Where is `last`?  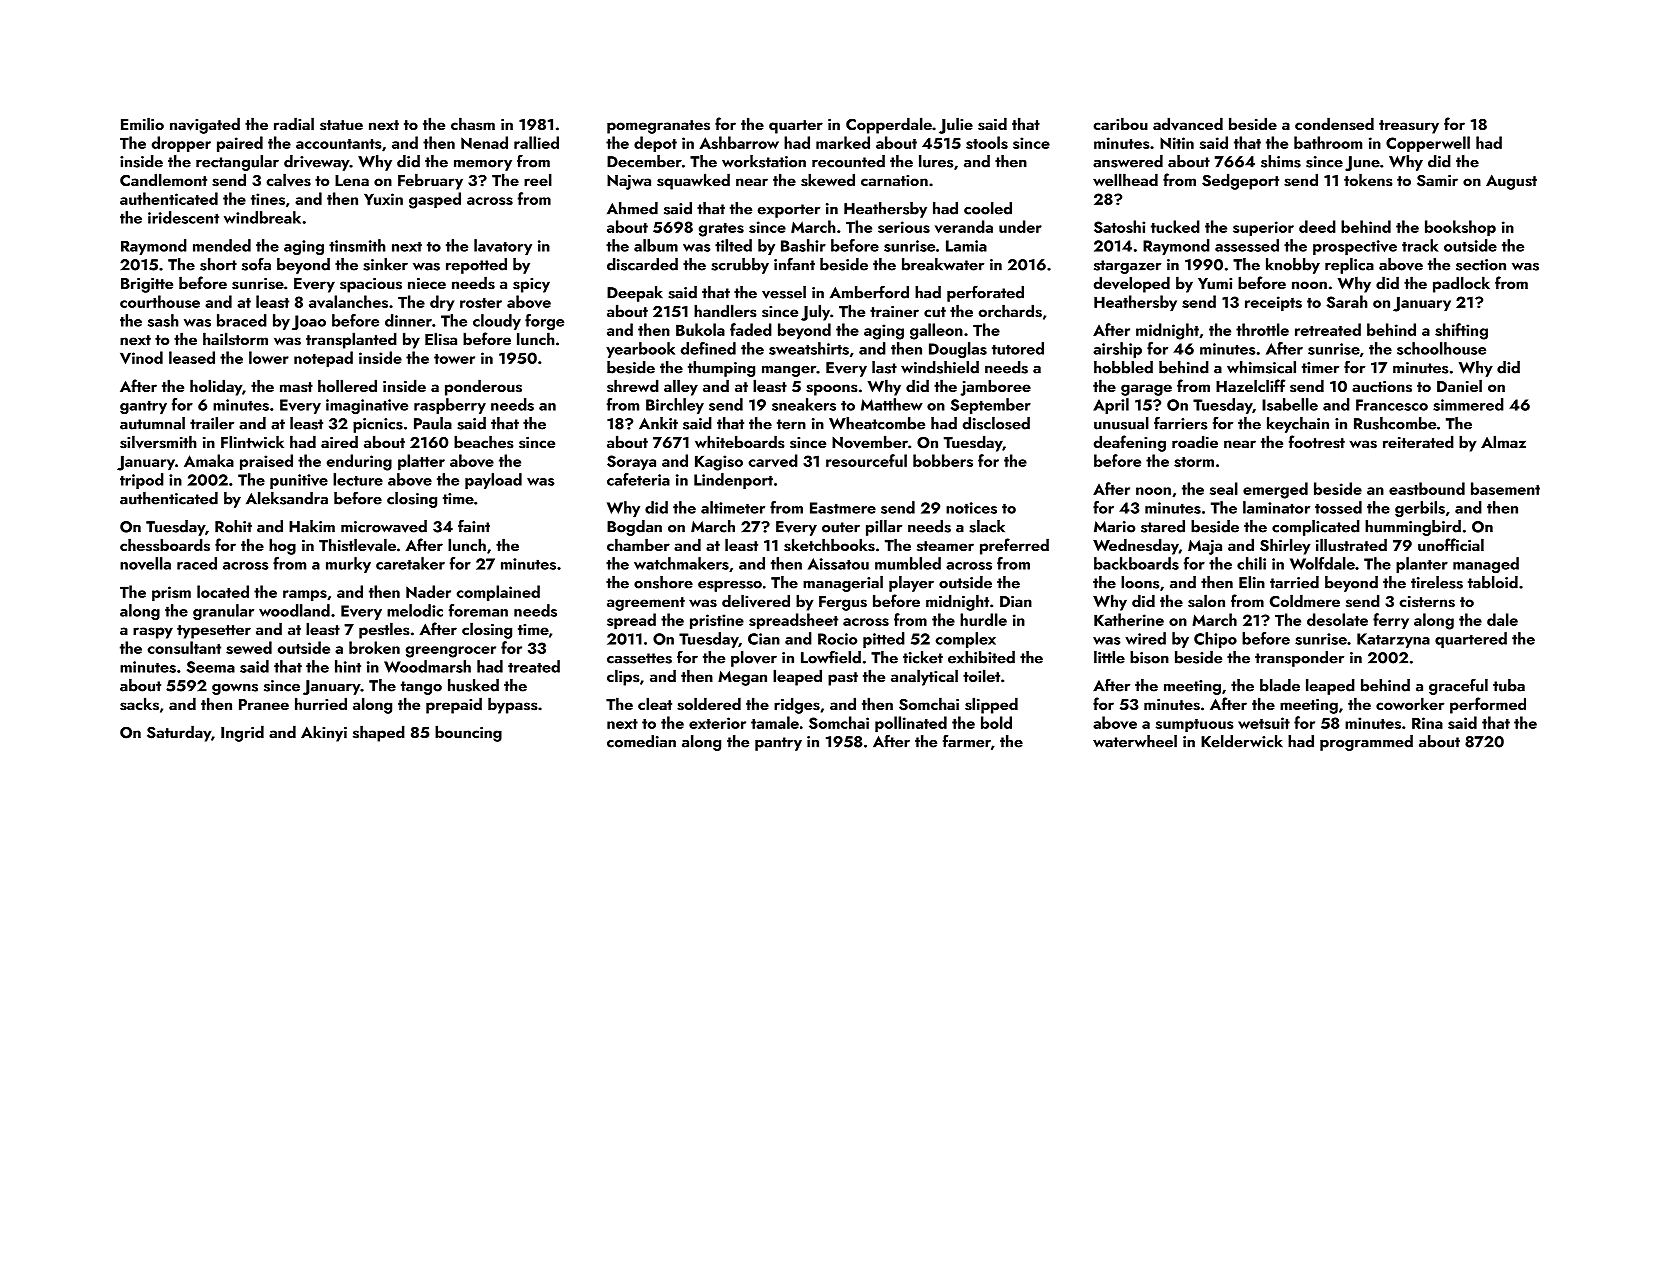 last is located at coordinates (884, 367).
